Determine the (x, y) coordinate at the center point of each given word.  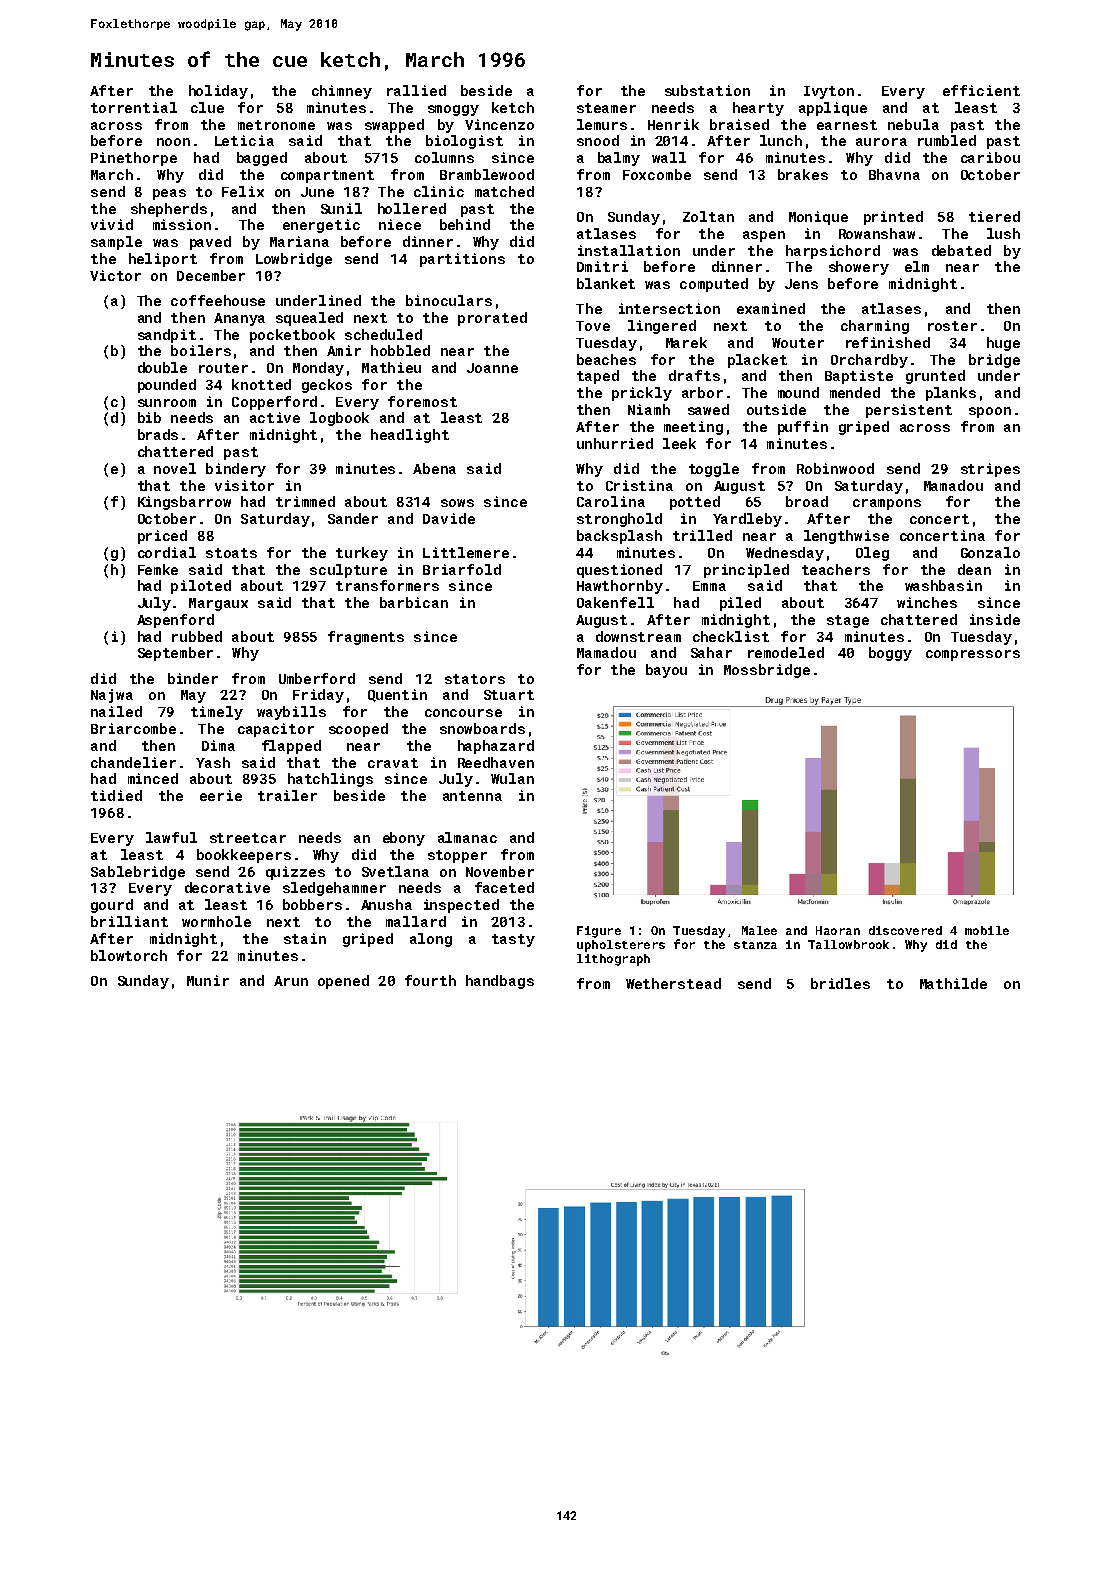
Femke (158, 569)
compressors (973, 655)
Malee (759, 930)
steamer (606, 108)
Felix (243, 191)
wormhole (216, 921)
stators (475, 679)
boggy (890, 654)
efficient (981, 90)
